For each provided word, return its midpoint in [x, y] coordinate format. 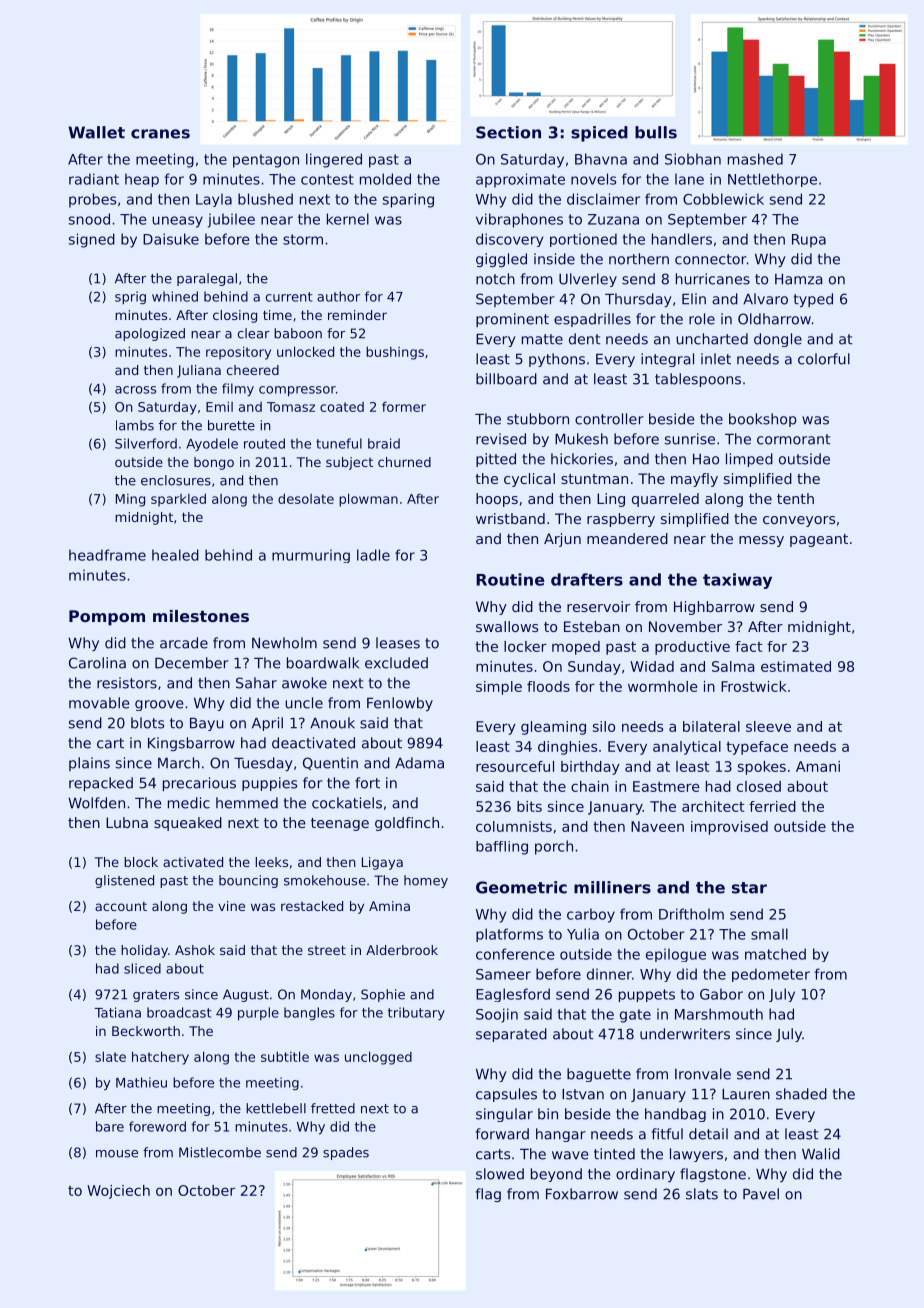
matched [775, 954]
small [769, 934]
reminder [357, 315]
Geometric [521, 887]
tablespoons [698, 380]
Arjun [562, 540]
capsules [506, 1095]
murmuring [311, 556]
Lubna [127, 822]
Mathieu [141, 1082]
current [289, 297]
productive [692, 648]
